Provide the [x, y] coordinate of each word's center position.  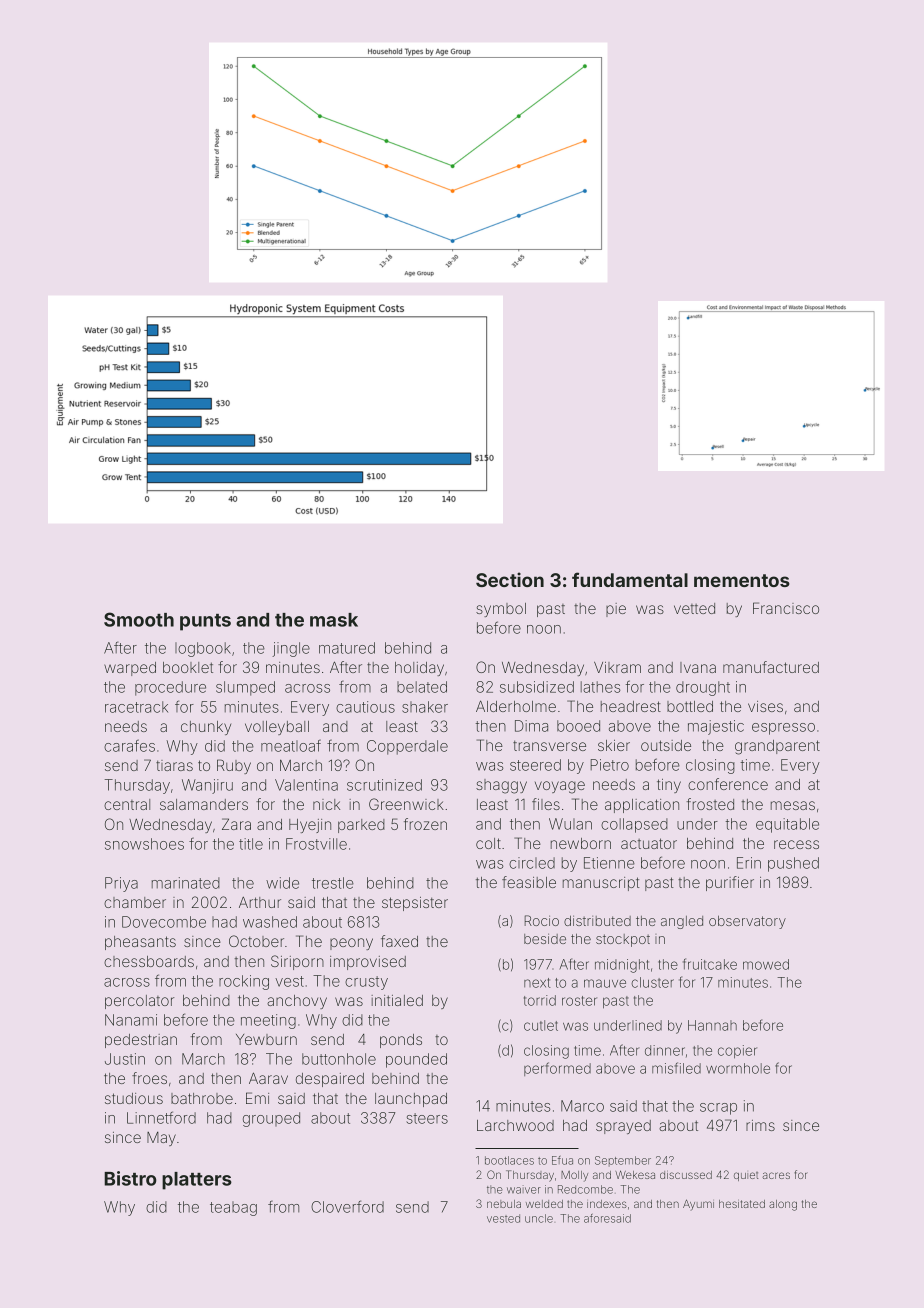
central [127, 804]
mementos [742, 580]
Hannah [712, 1025]
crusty [366, 983]
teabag [233, 1208]
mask [334, 620]
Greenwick [406, 804]
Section [510, 579]
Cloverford [347, 1206]
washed [270, 922]
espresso [783, 729]
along [783, 1205]
